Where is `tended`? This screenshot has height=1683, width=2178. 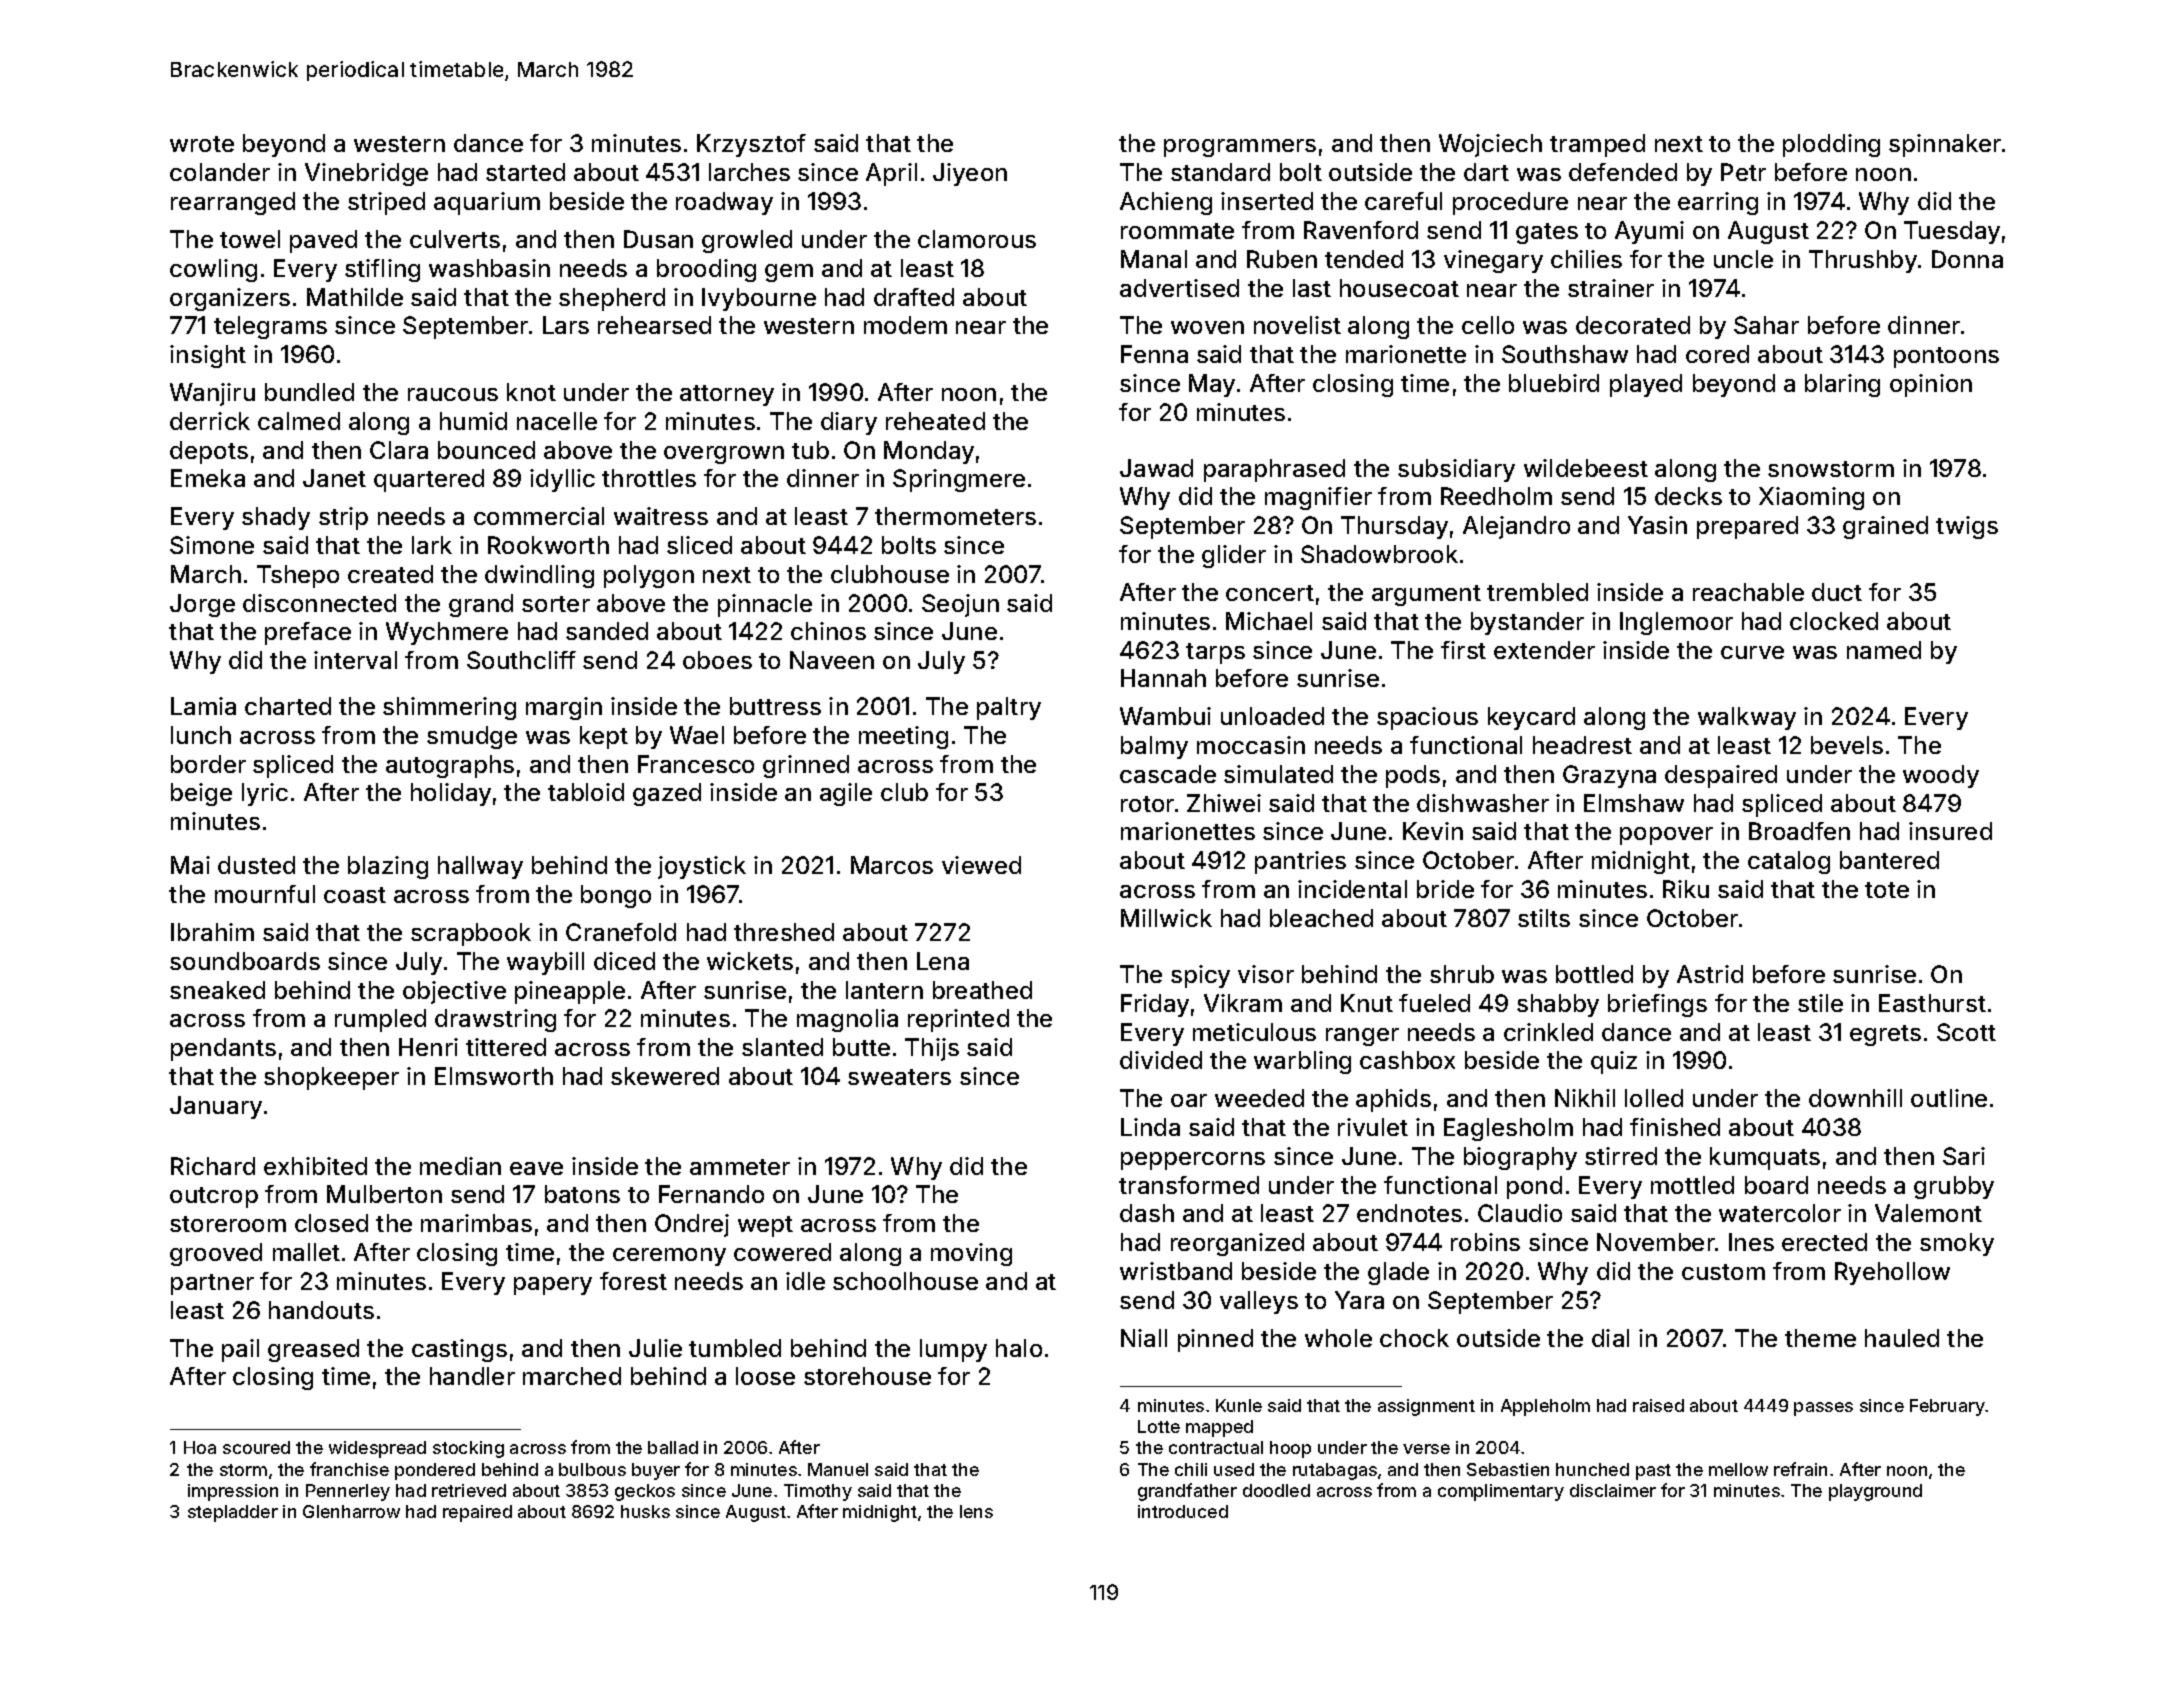
tended is located at coordinates (1364, 259).
